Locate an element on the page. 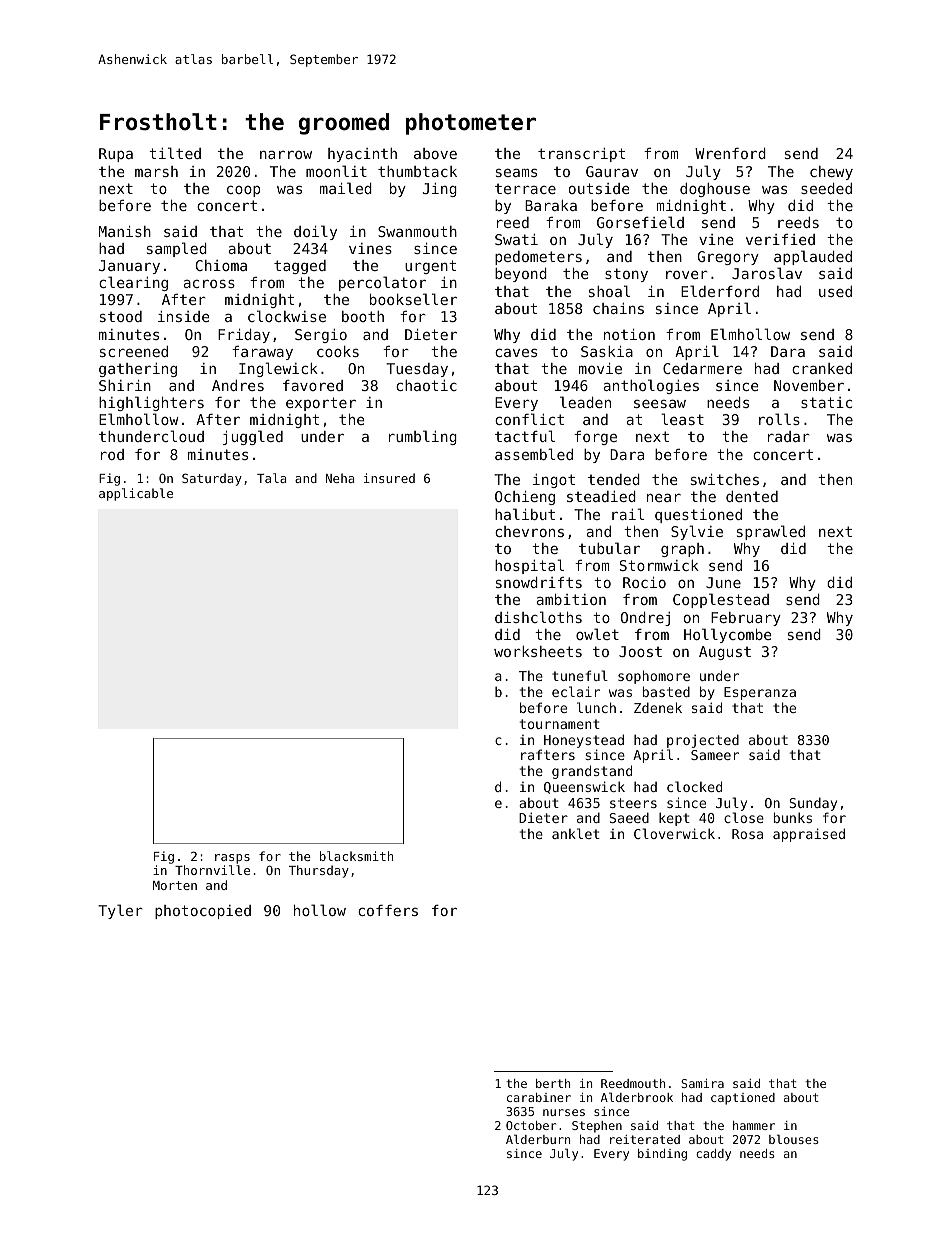  chewy is located at coordinates (831, 173).
